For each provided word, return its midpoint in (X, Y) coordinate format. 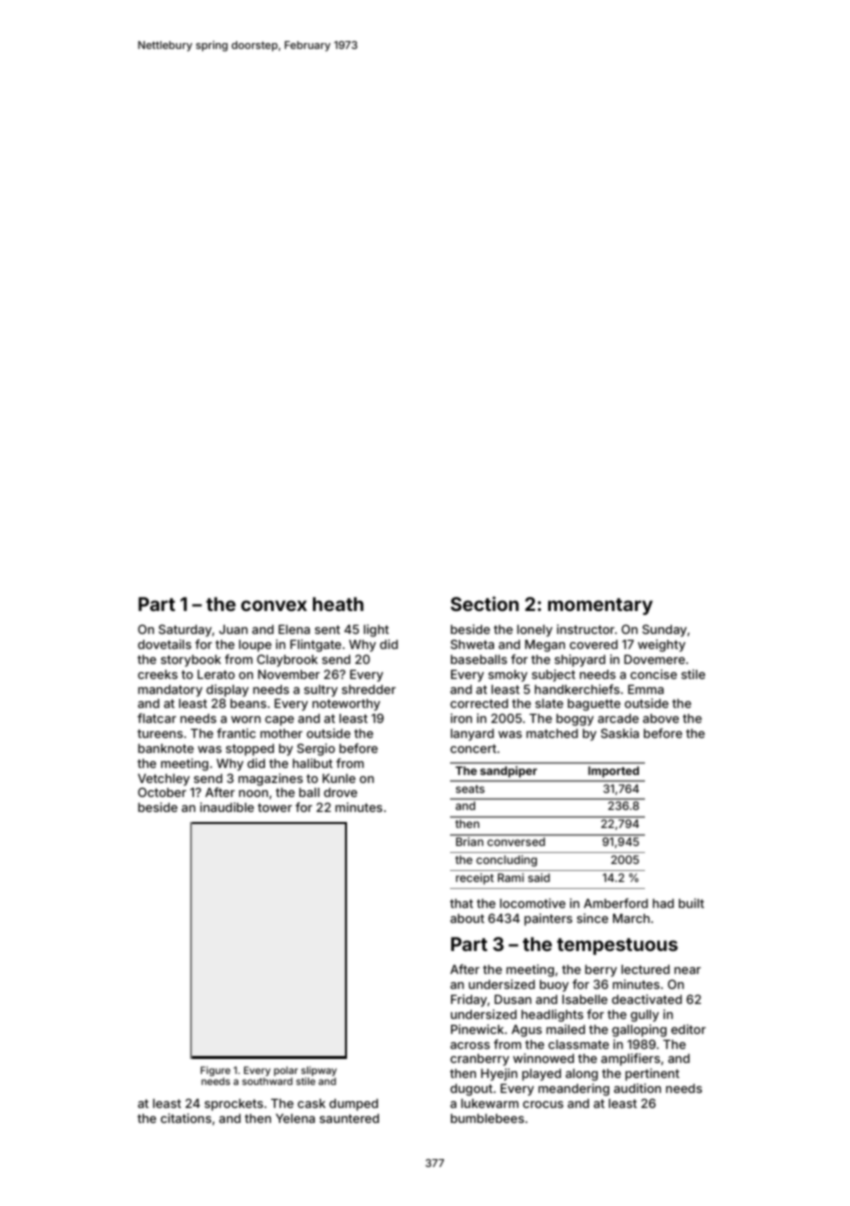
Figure (215, 1071)
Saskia (620, 733)
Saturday (185, 630)
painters (548, 919)
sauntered (349, 1118)
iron (461, 718)
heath (338, 604)
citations (186, 1118)
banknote (166, 748)
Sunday (664, 630)
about (467, 918)
